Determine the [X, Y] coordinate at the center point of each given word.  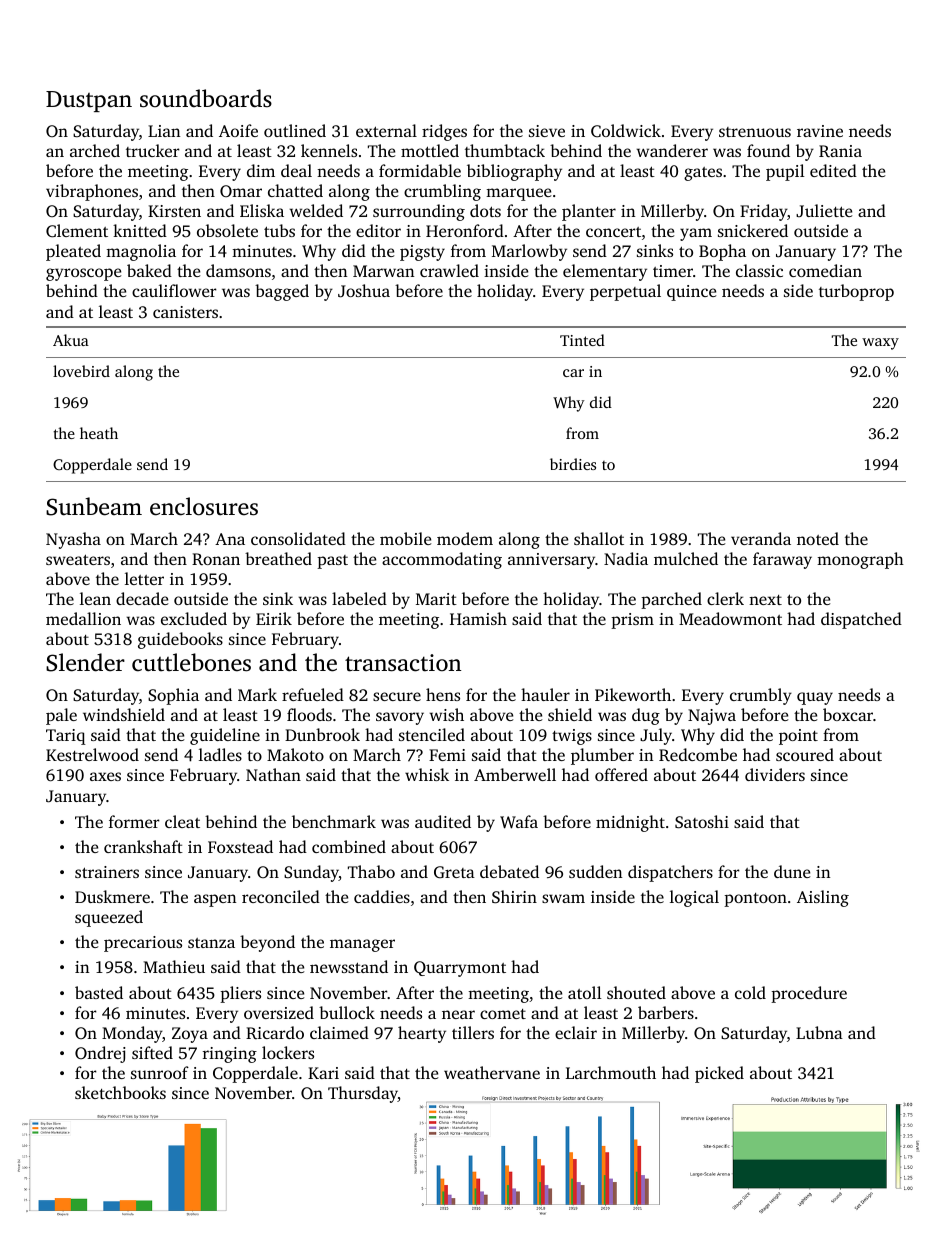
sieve [547, 131]
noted [818, 538]
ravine [820, 131]
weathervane [492, 1072]
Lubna [819, 1032]
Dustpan [89, 101]
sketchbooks [120, 1092]
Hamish [478, 618]
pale [61, 716]
